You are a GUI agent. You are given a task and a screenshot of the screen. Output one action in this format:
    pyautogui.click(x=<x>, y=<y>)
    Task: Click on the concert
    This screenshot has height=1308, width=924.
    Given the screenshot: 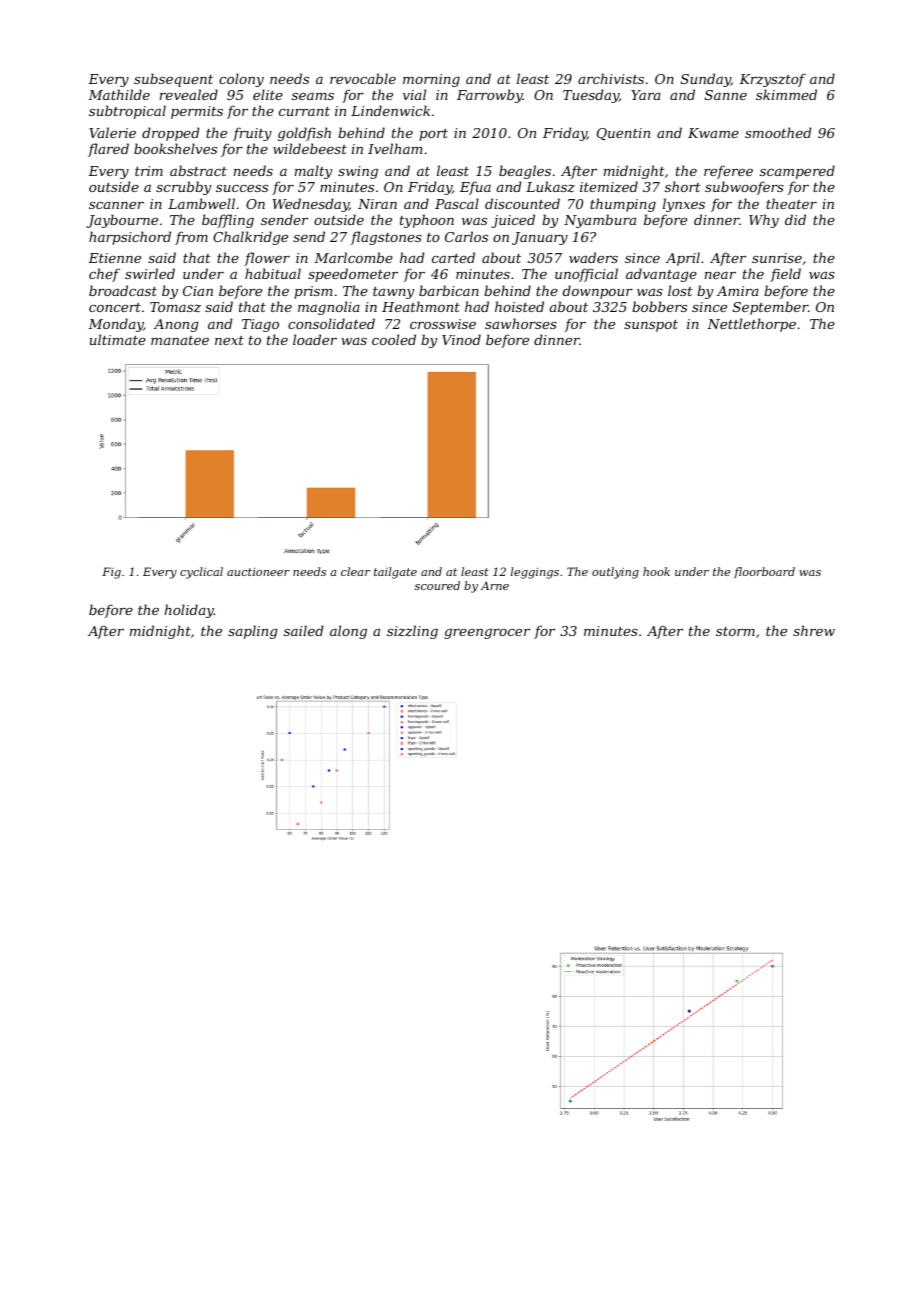 What is the action you would take?
    pyautogui.click(x=115, y=307)
